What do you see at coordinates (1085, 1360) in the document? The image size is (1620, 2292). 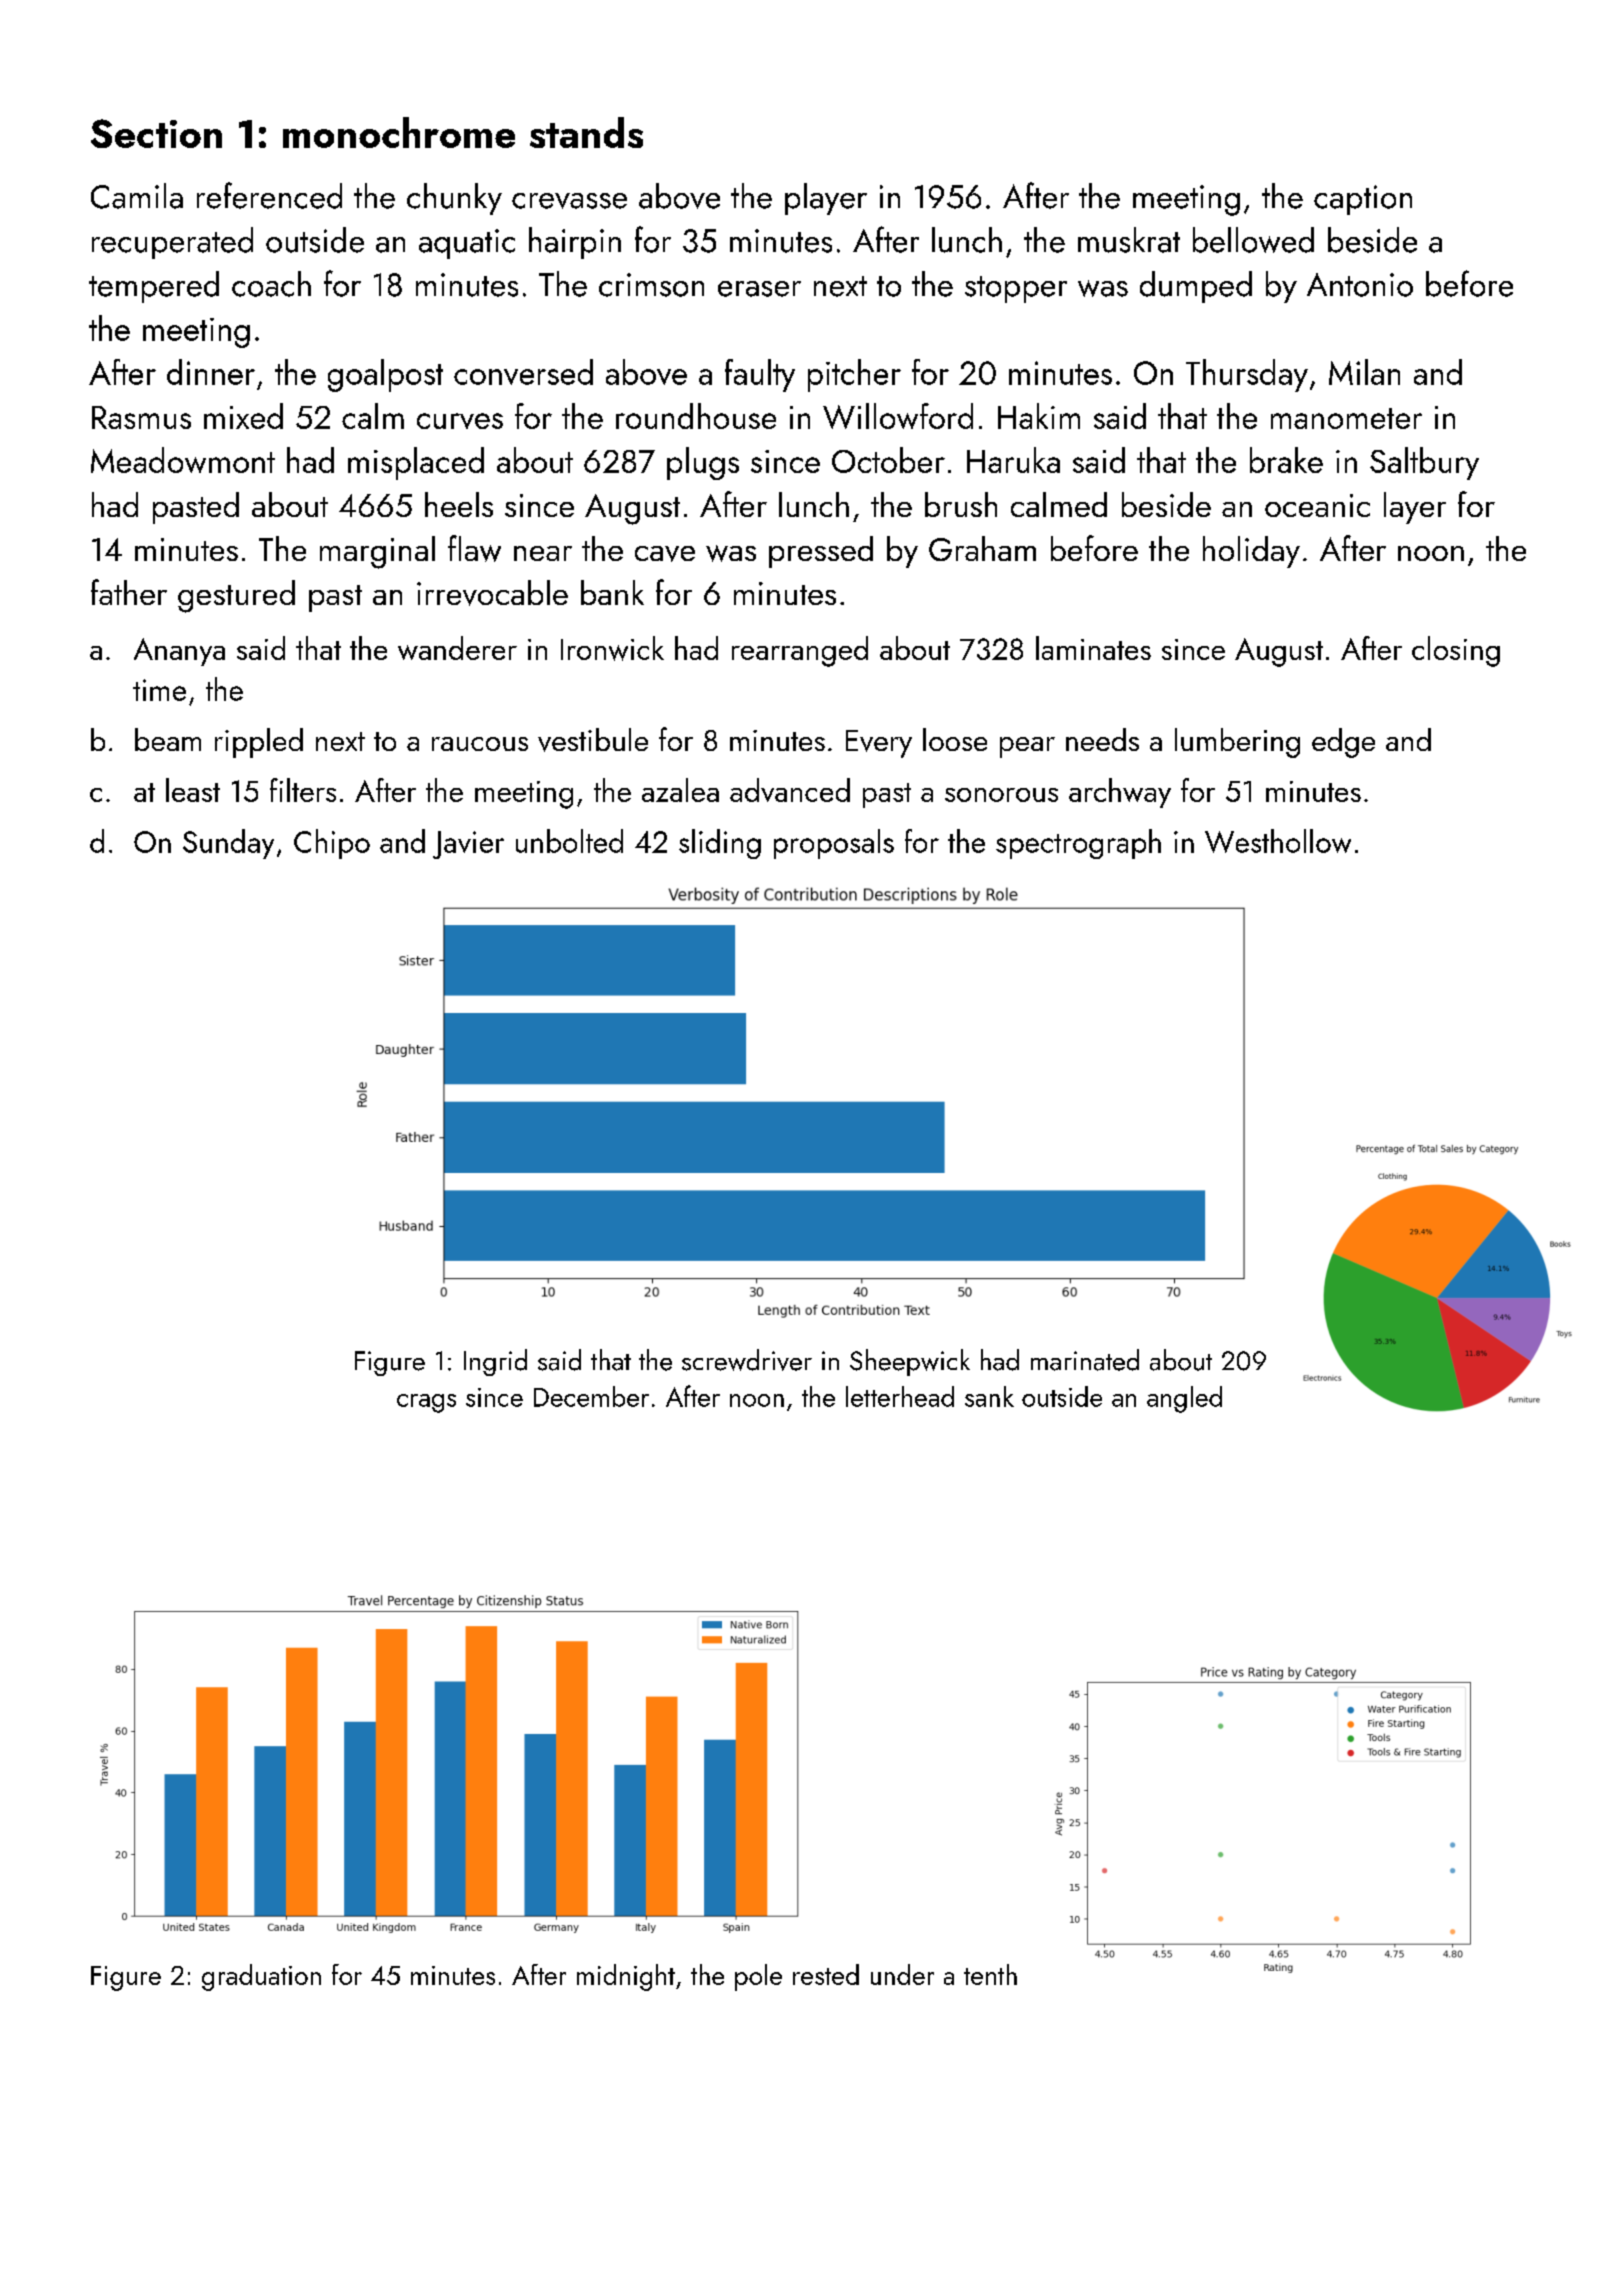 I see `marinated` at bounding box center [1085, 1360].
